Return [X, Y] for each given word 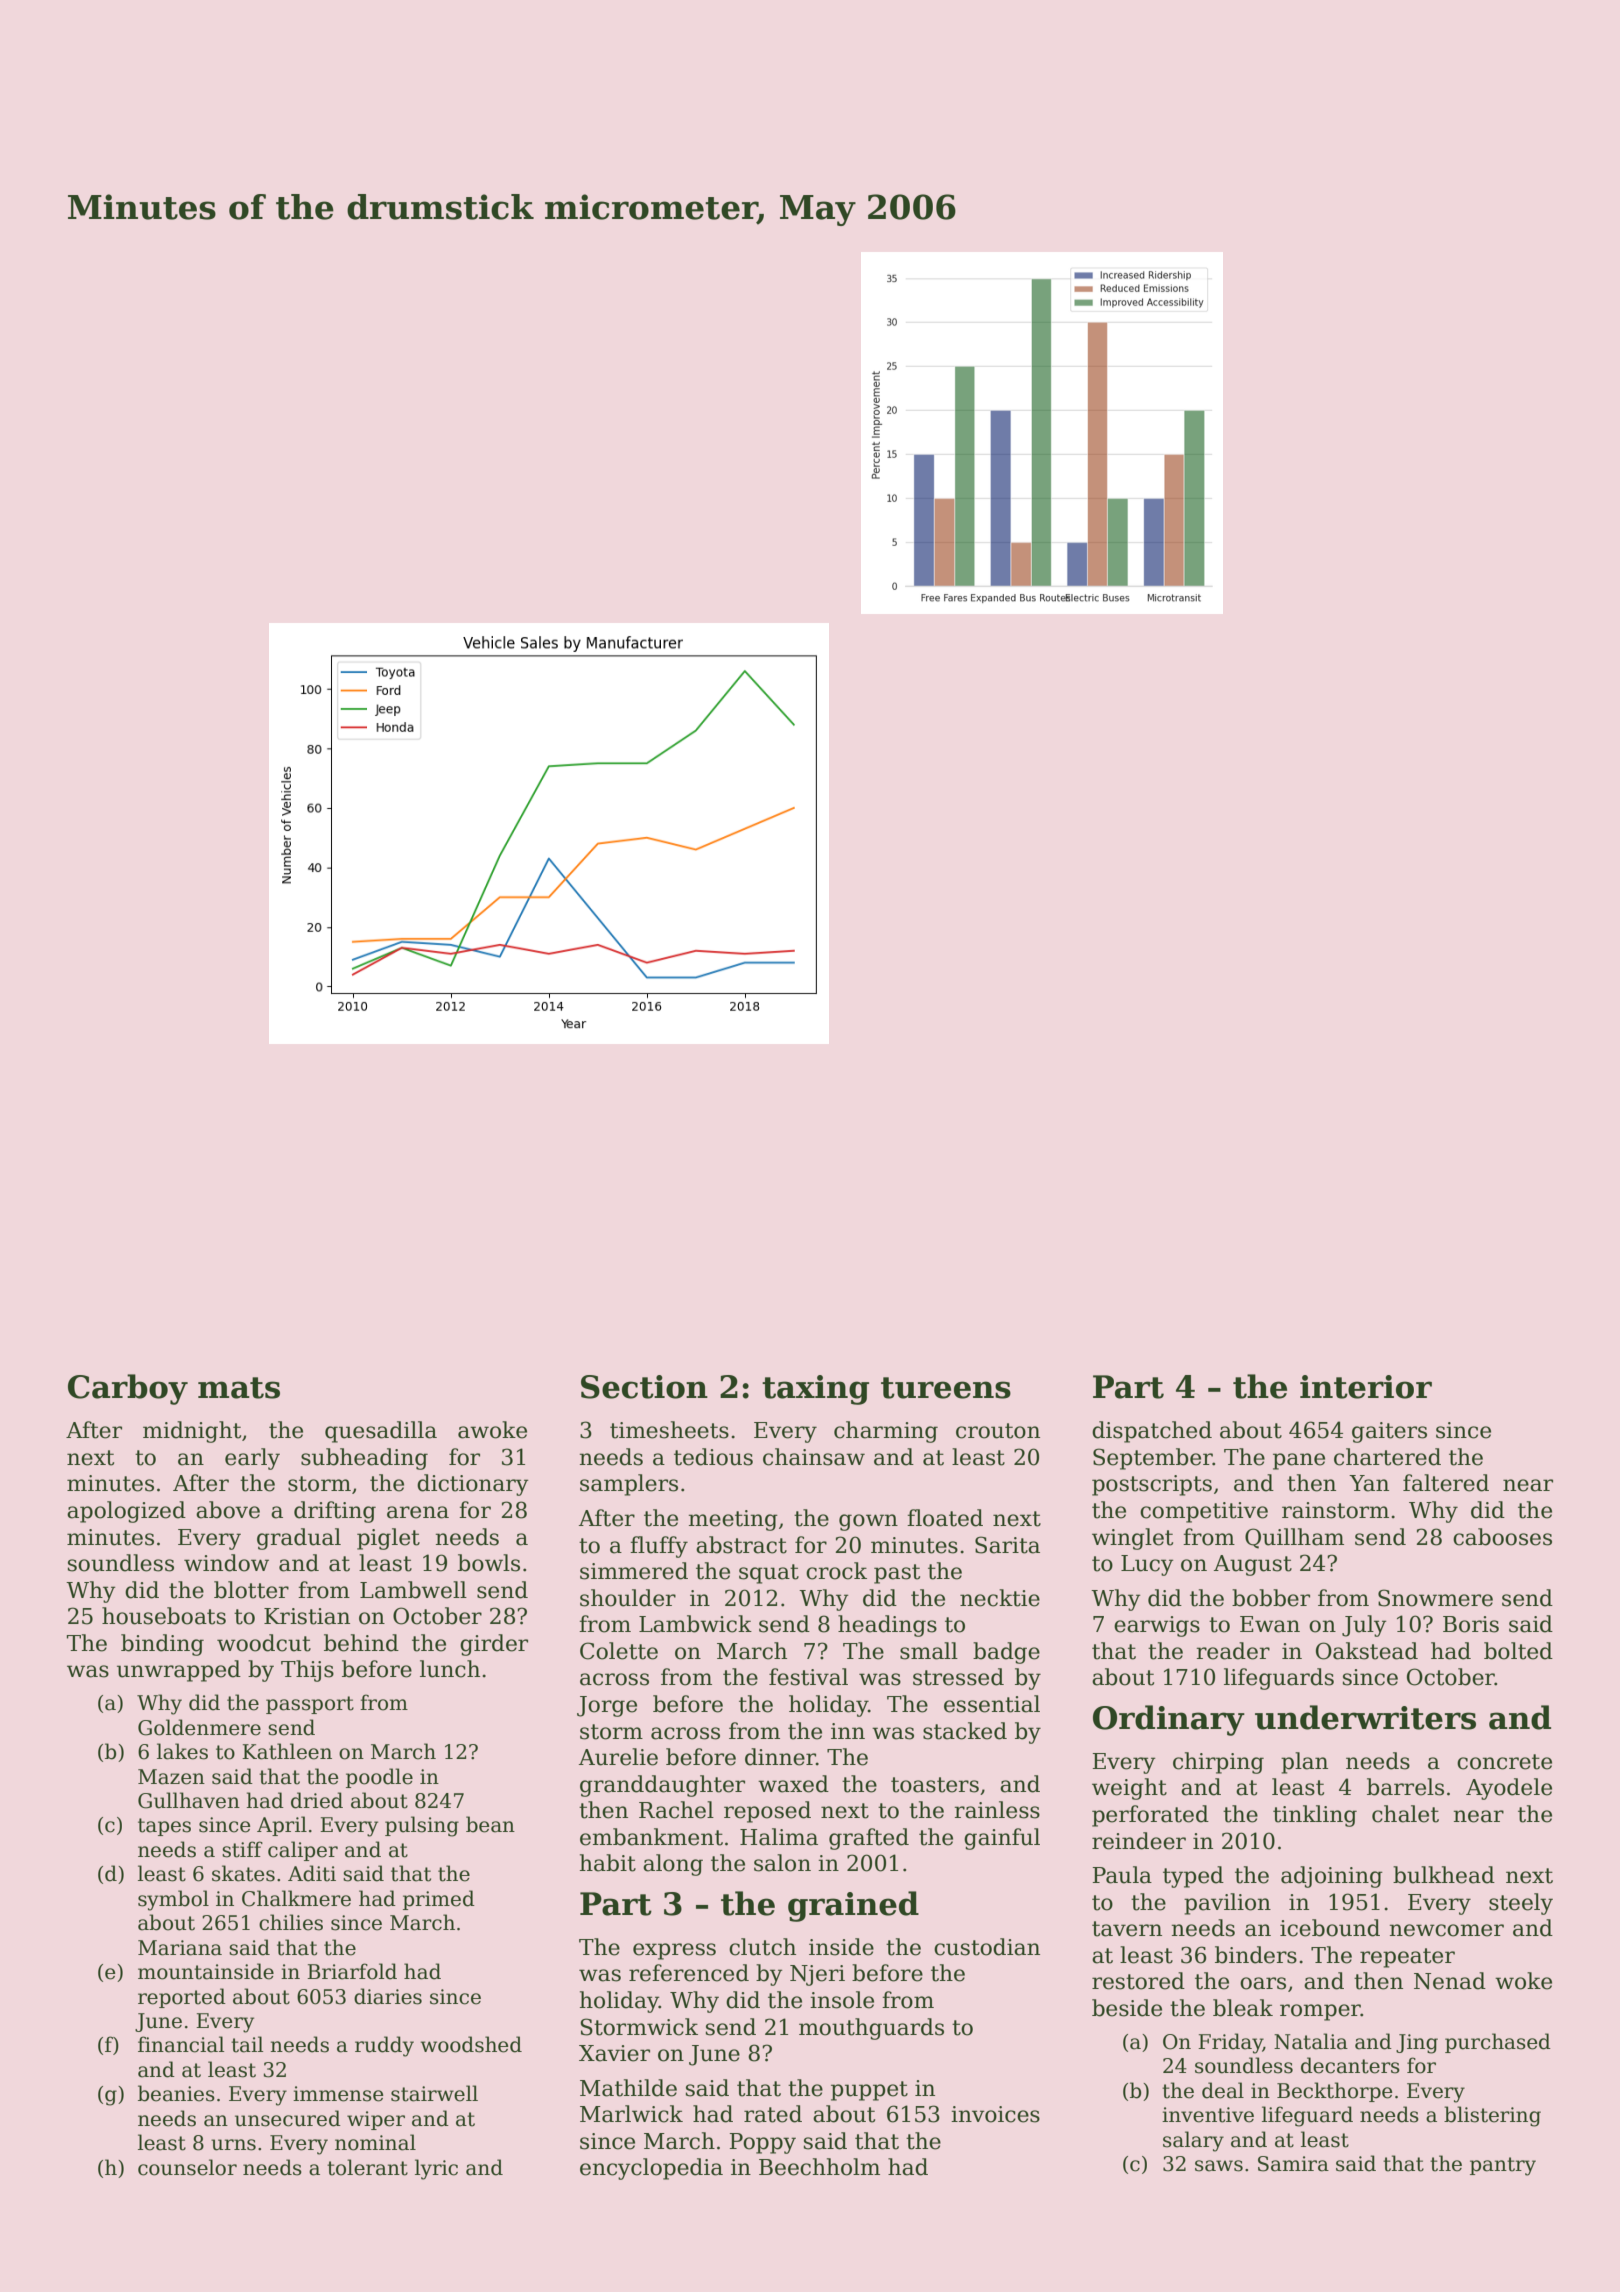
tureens [946, 1388]
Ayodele [1509, 1789]
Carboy [128, 1389]
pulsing [422, 1826]
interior [1366, 1387]
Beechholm [819, 2167]
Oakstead [1367, 1651]
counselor [187, 2167]
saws [1219, 2166]
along [673, 1865]
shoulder [628, 1598]
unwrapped [179, 1671]
